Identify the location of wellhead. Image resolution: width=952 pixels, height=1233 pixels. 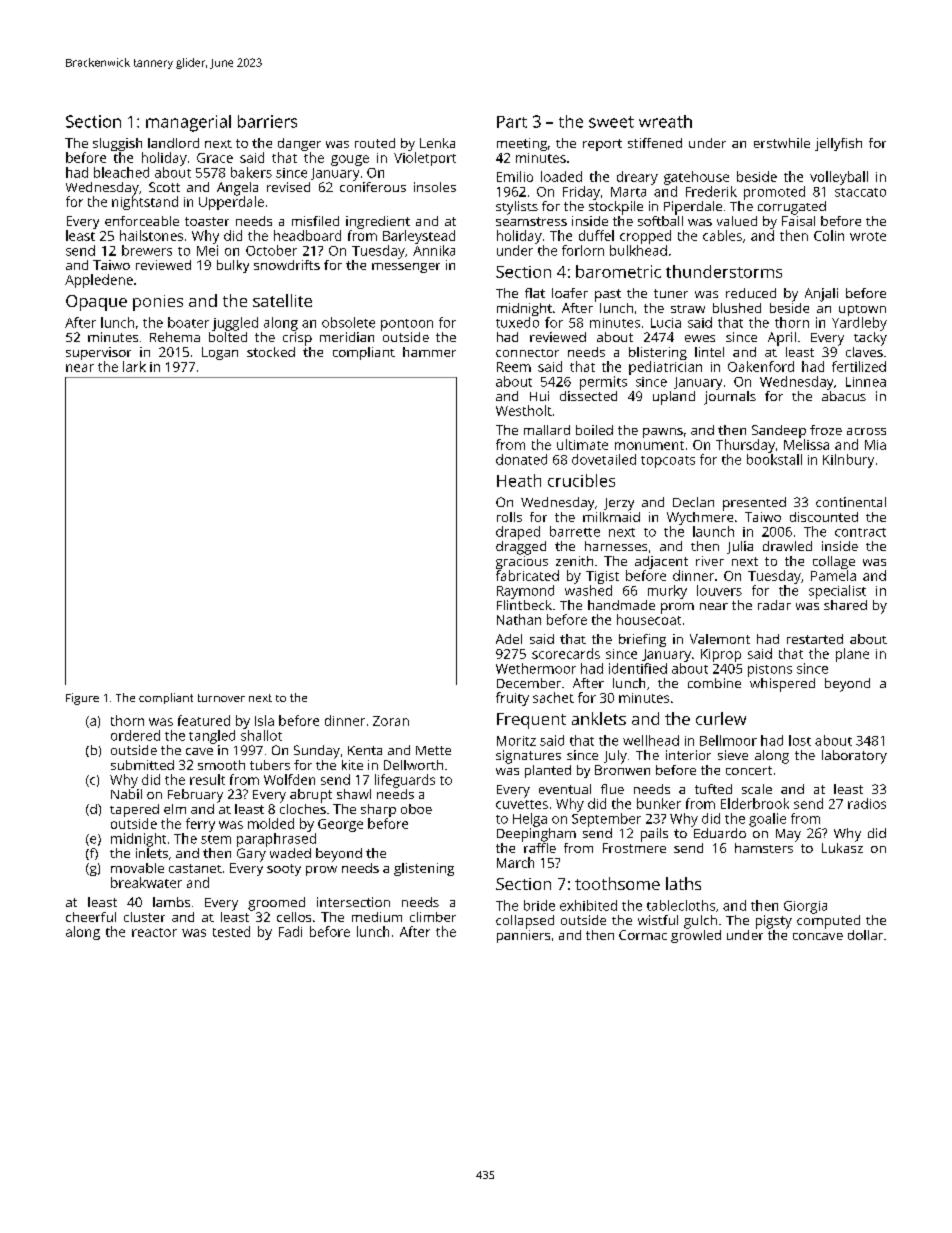
(651, 740).
